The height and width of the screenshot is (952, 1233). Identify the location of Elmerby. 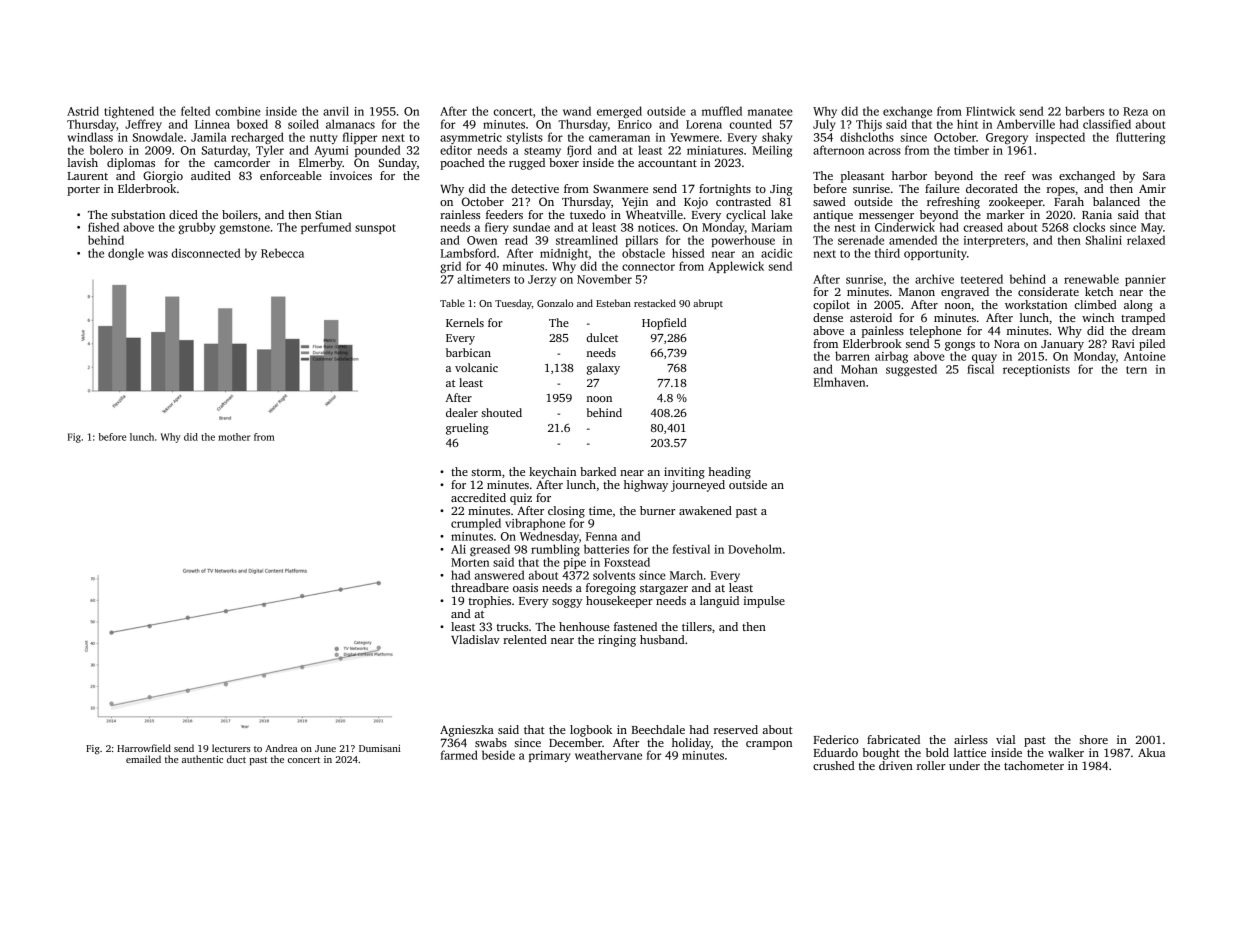
(321, 164).
